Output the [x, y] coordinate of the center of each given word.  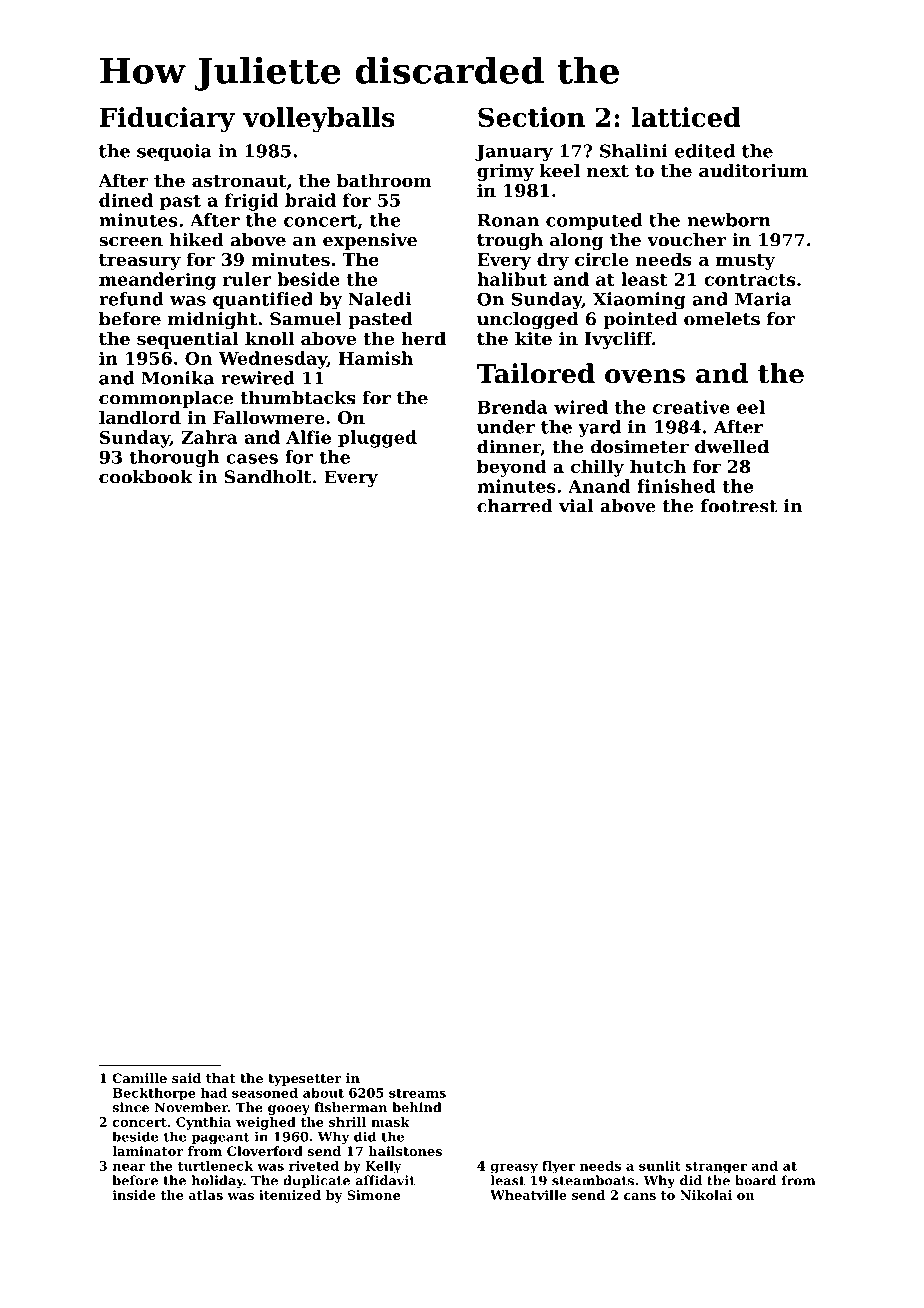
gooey [289, 1110]
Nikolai [706, 1195]
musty [745, 262]
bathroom [384, 180]
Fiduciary [167, 120]
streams [417, 1093]
